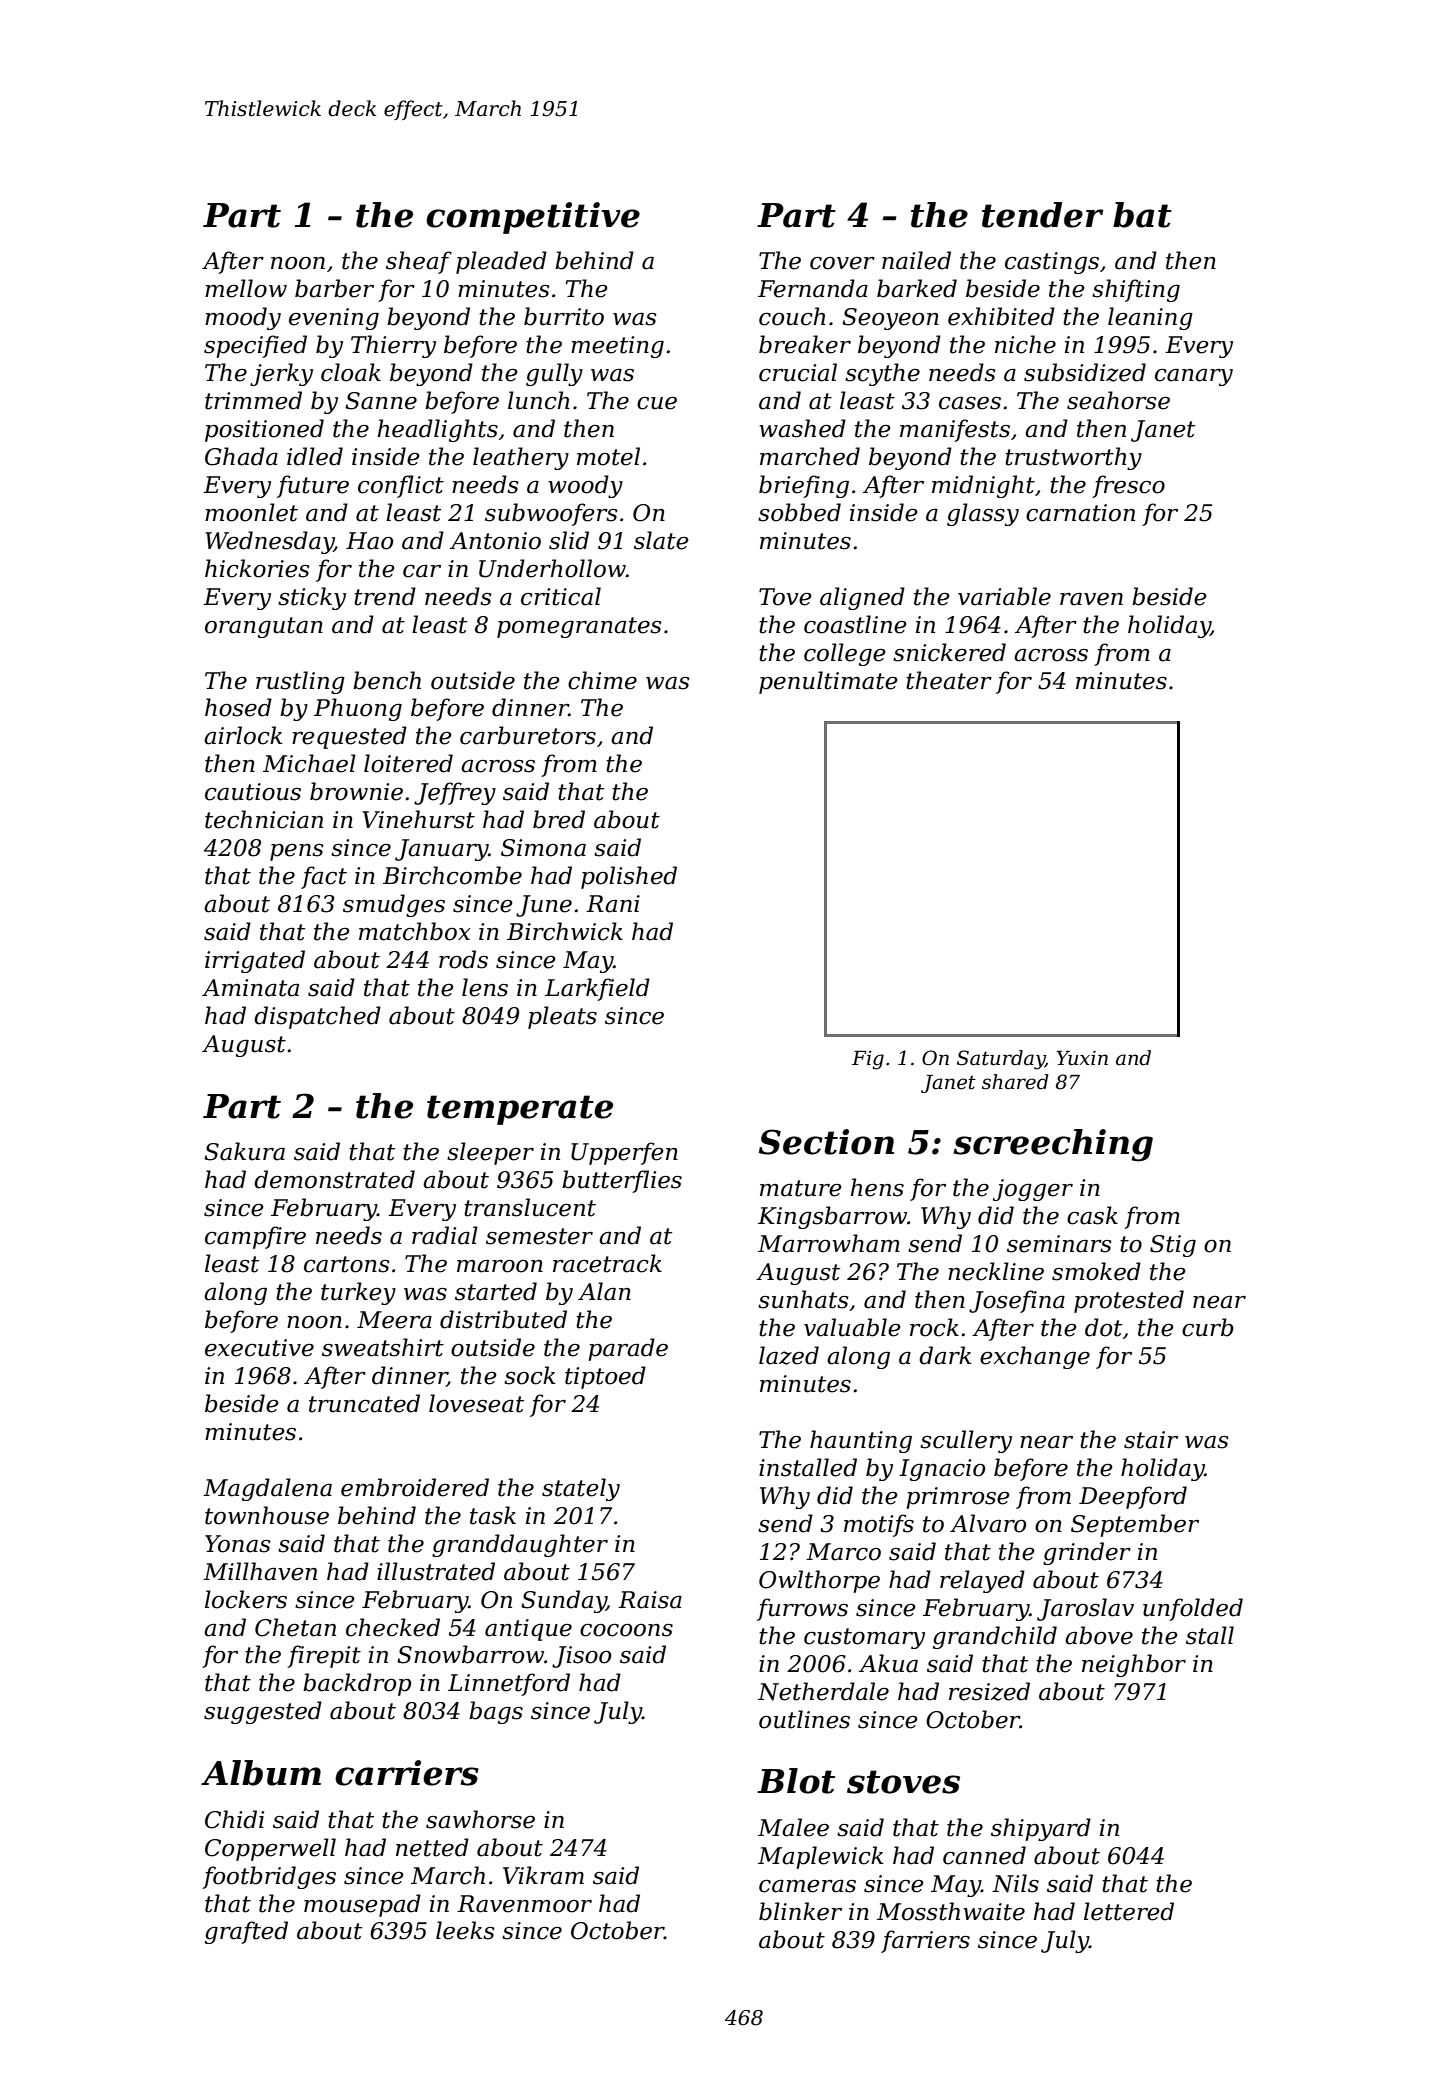 This page has height=2100, width=1450. Describe the element at coordinates (799, 512) in the page. I see `sobbed` at that location.
